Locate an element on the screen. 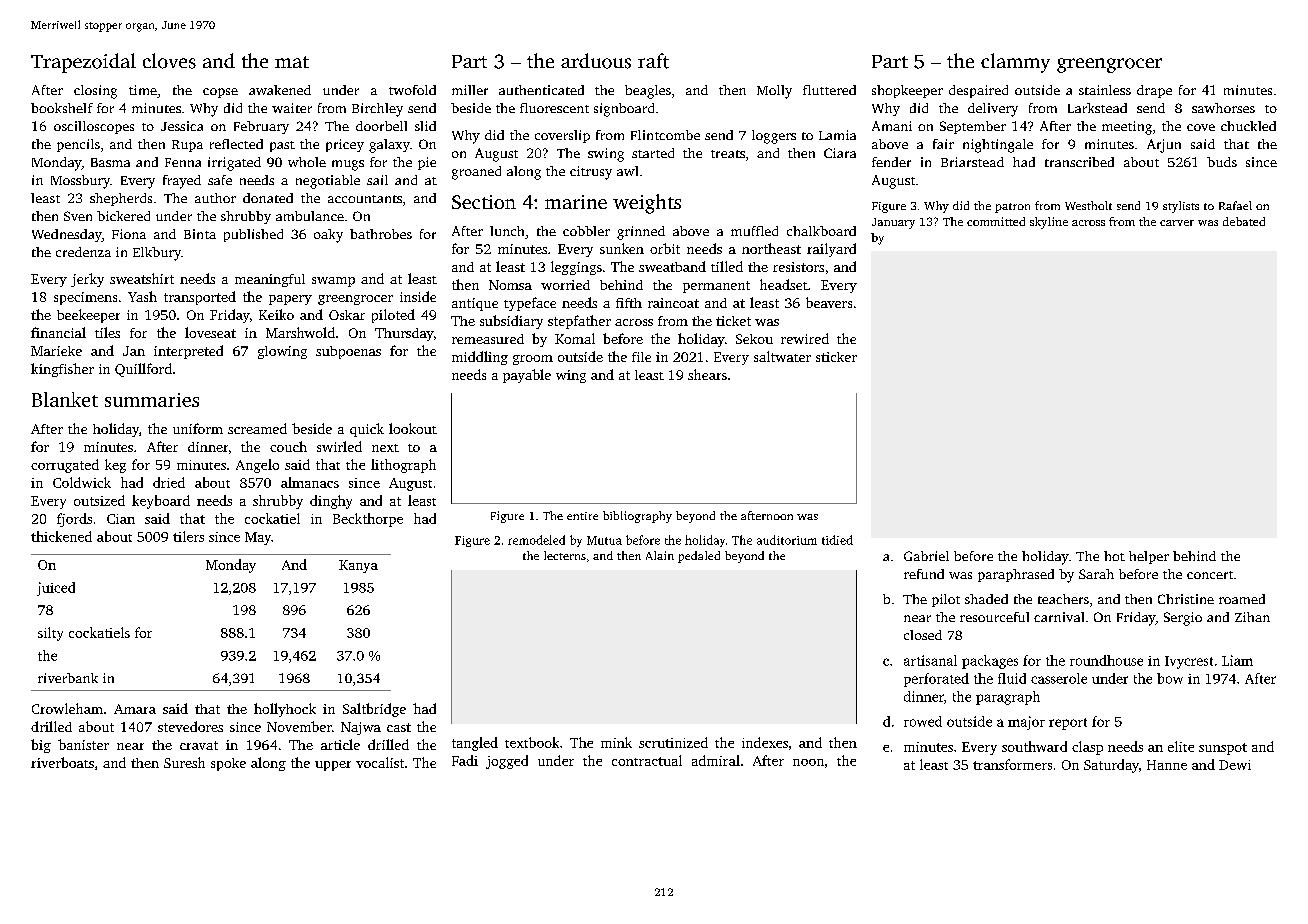 The width and height of the screenshot is (1308, 924). Saltbridge is located at coordinates (374, 710).
